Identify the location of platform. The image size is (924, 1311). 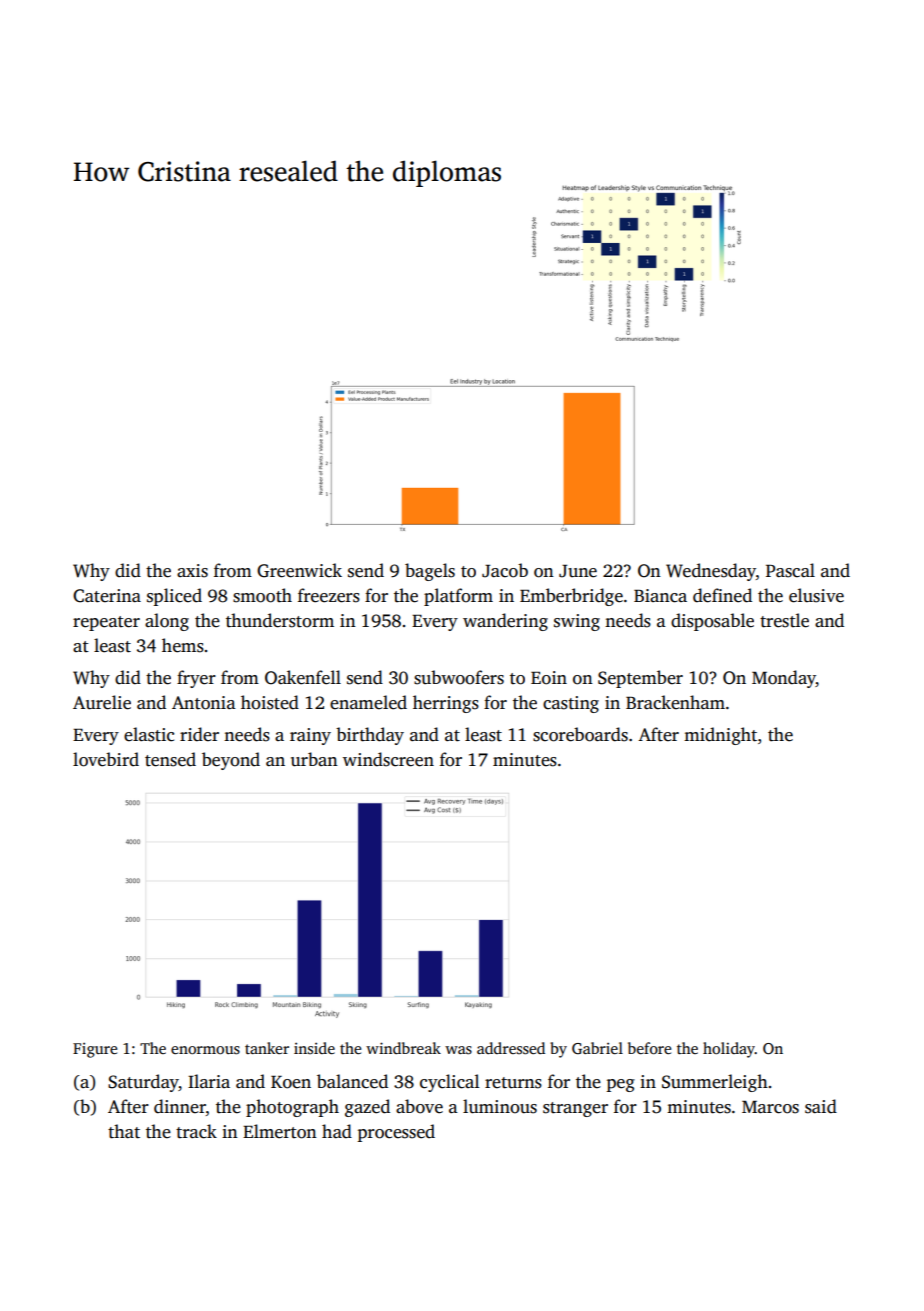
(458, 597).
